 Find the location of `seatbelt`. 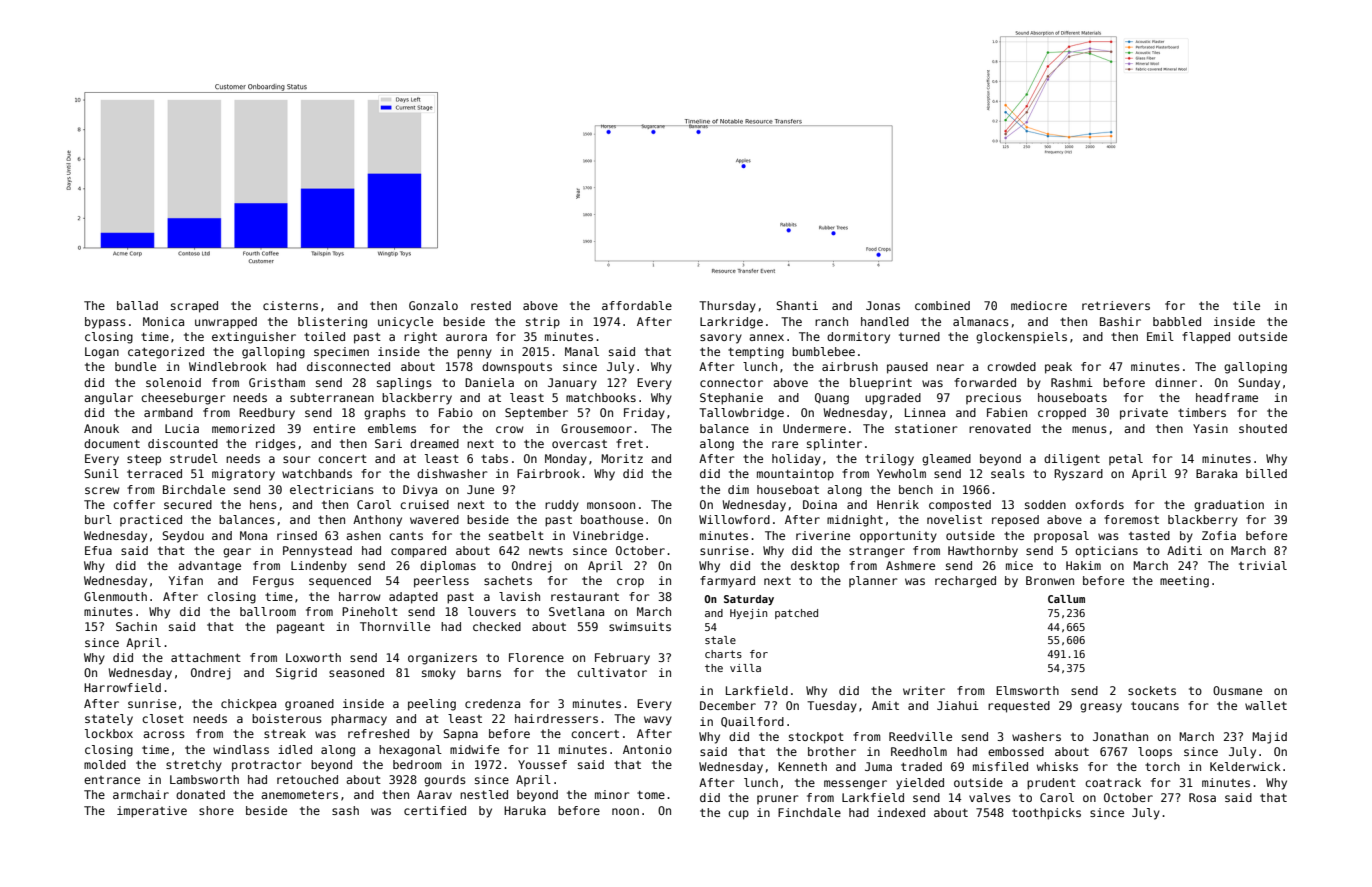

seatbelt is located at coordinates (516, 535).
